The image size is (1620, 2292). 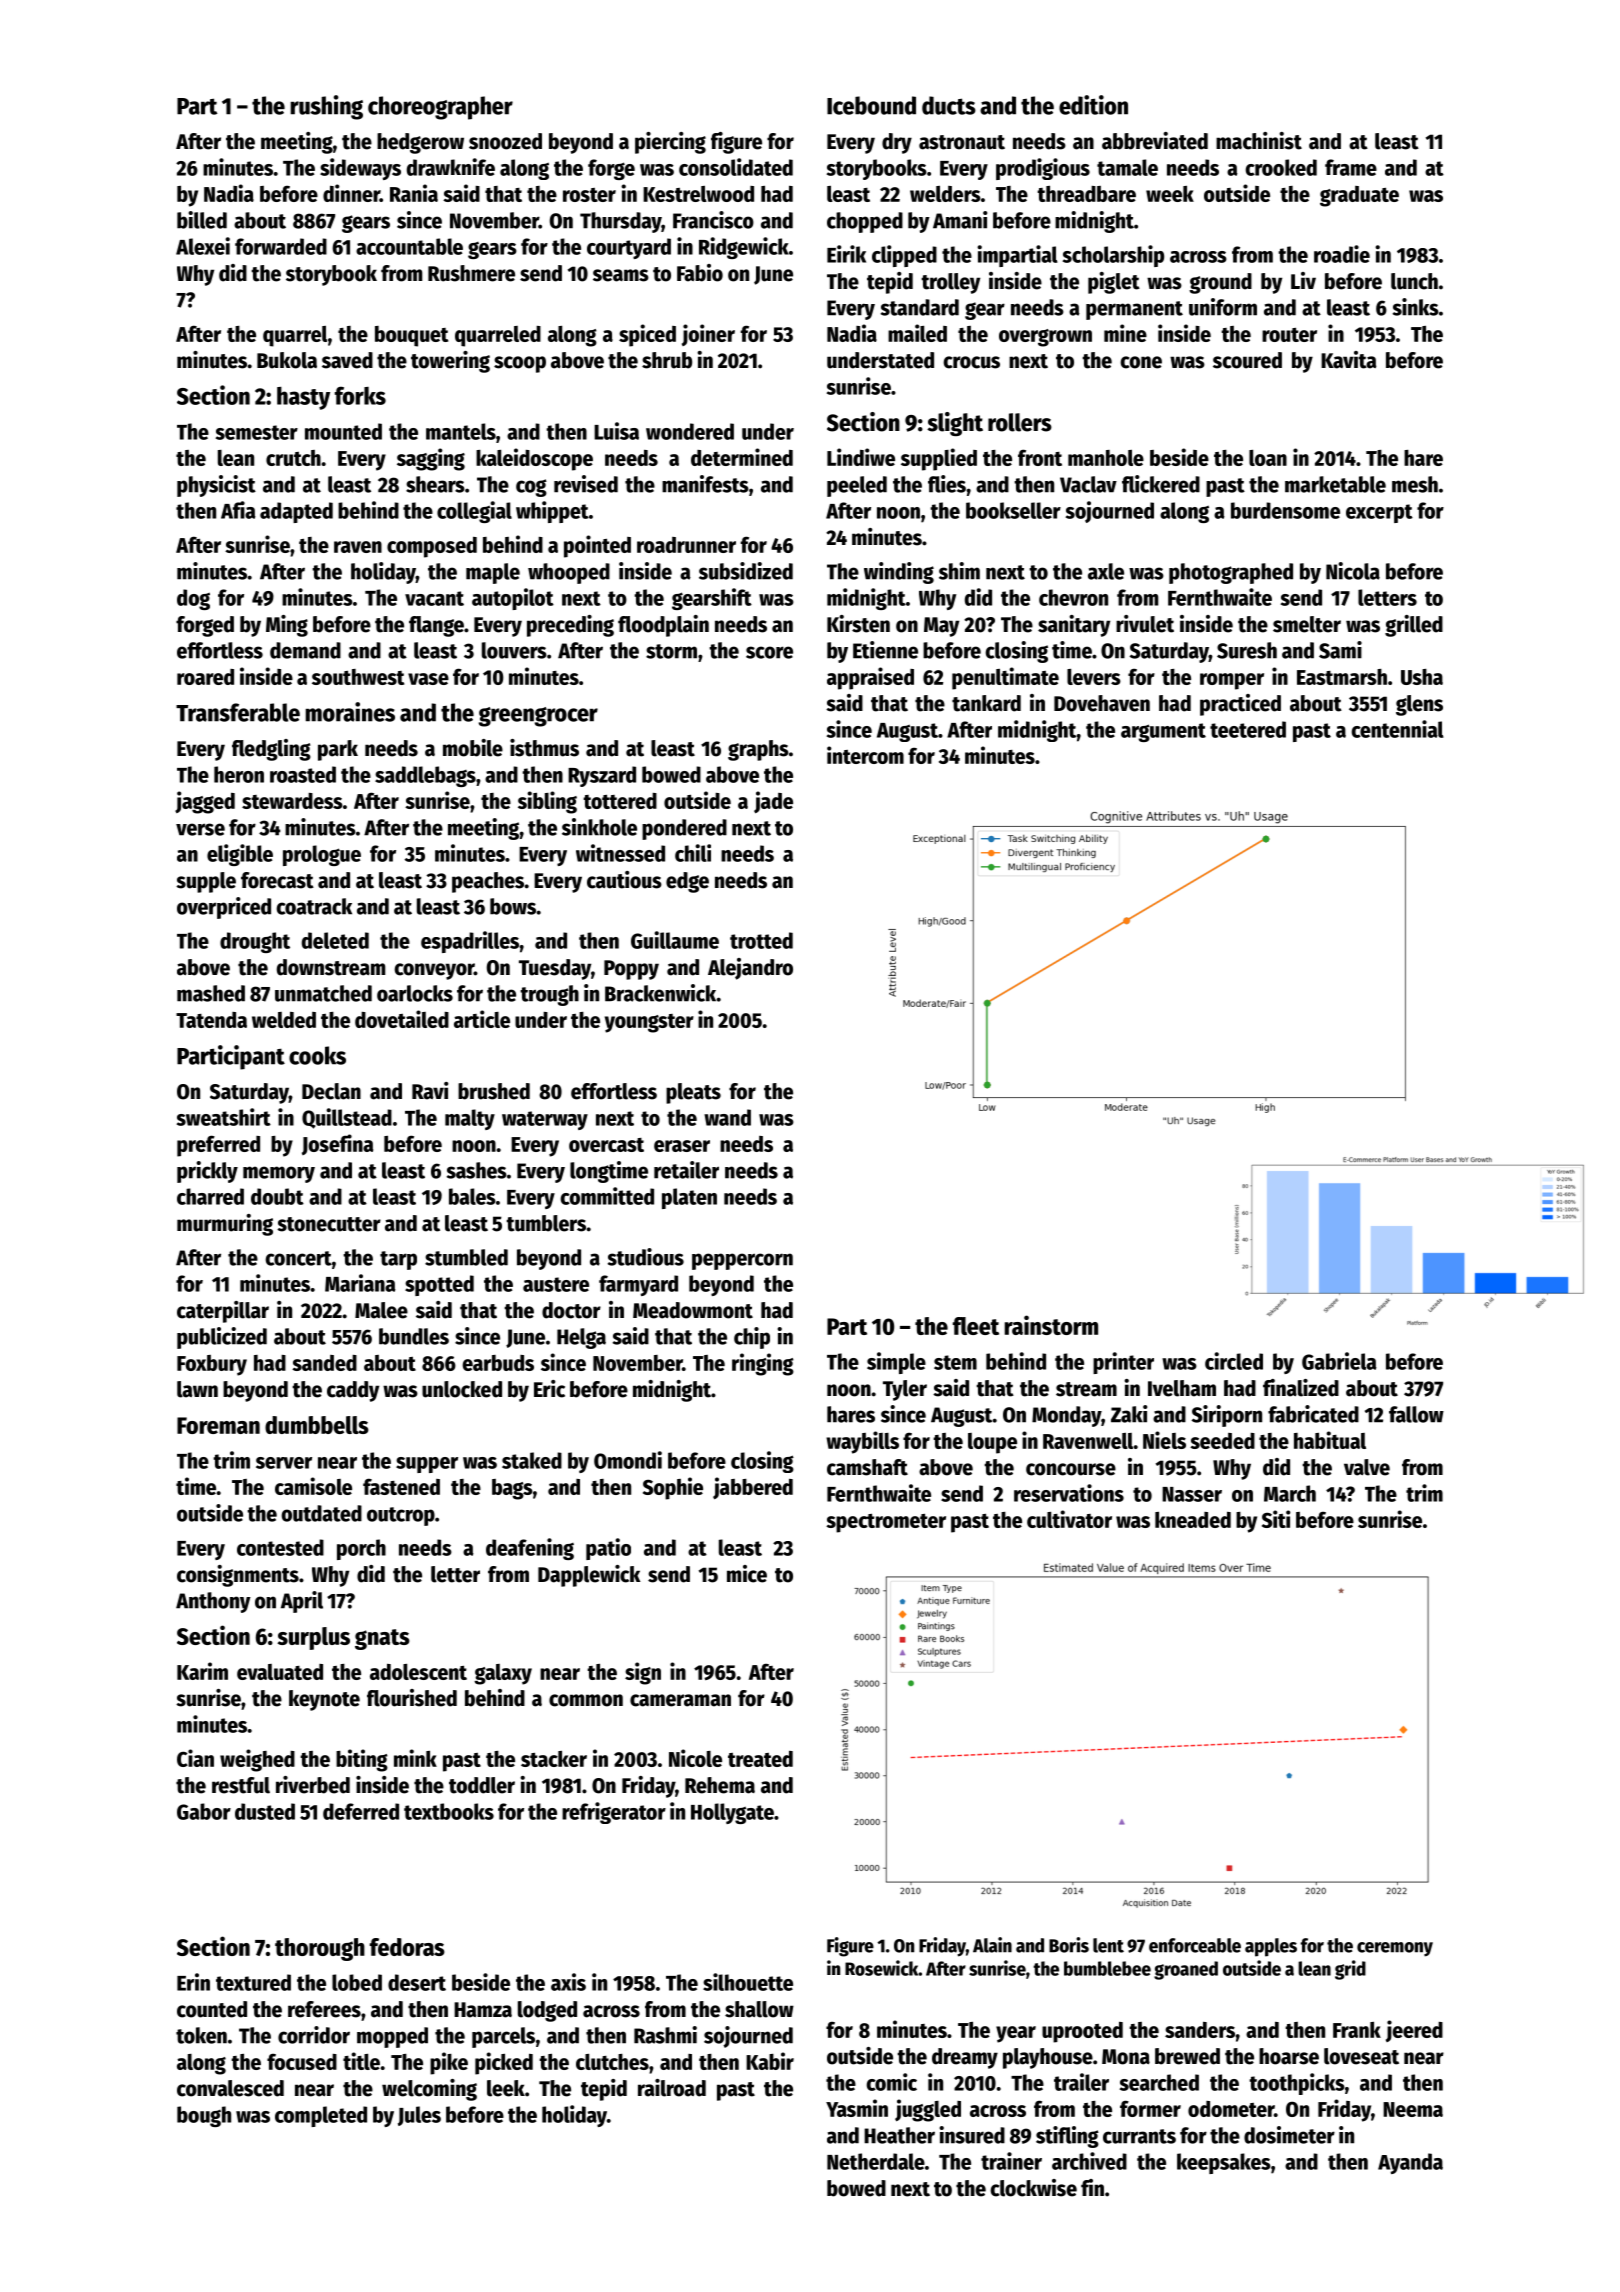 What do you see at coordinates (581, 1338) in the page?
I see `Helga` at bounding box center [581, 1338].
